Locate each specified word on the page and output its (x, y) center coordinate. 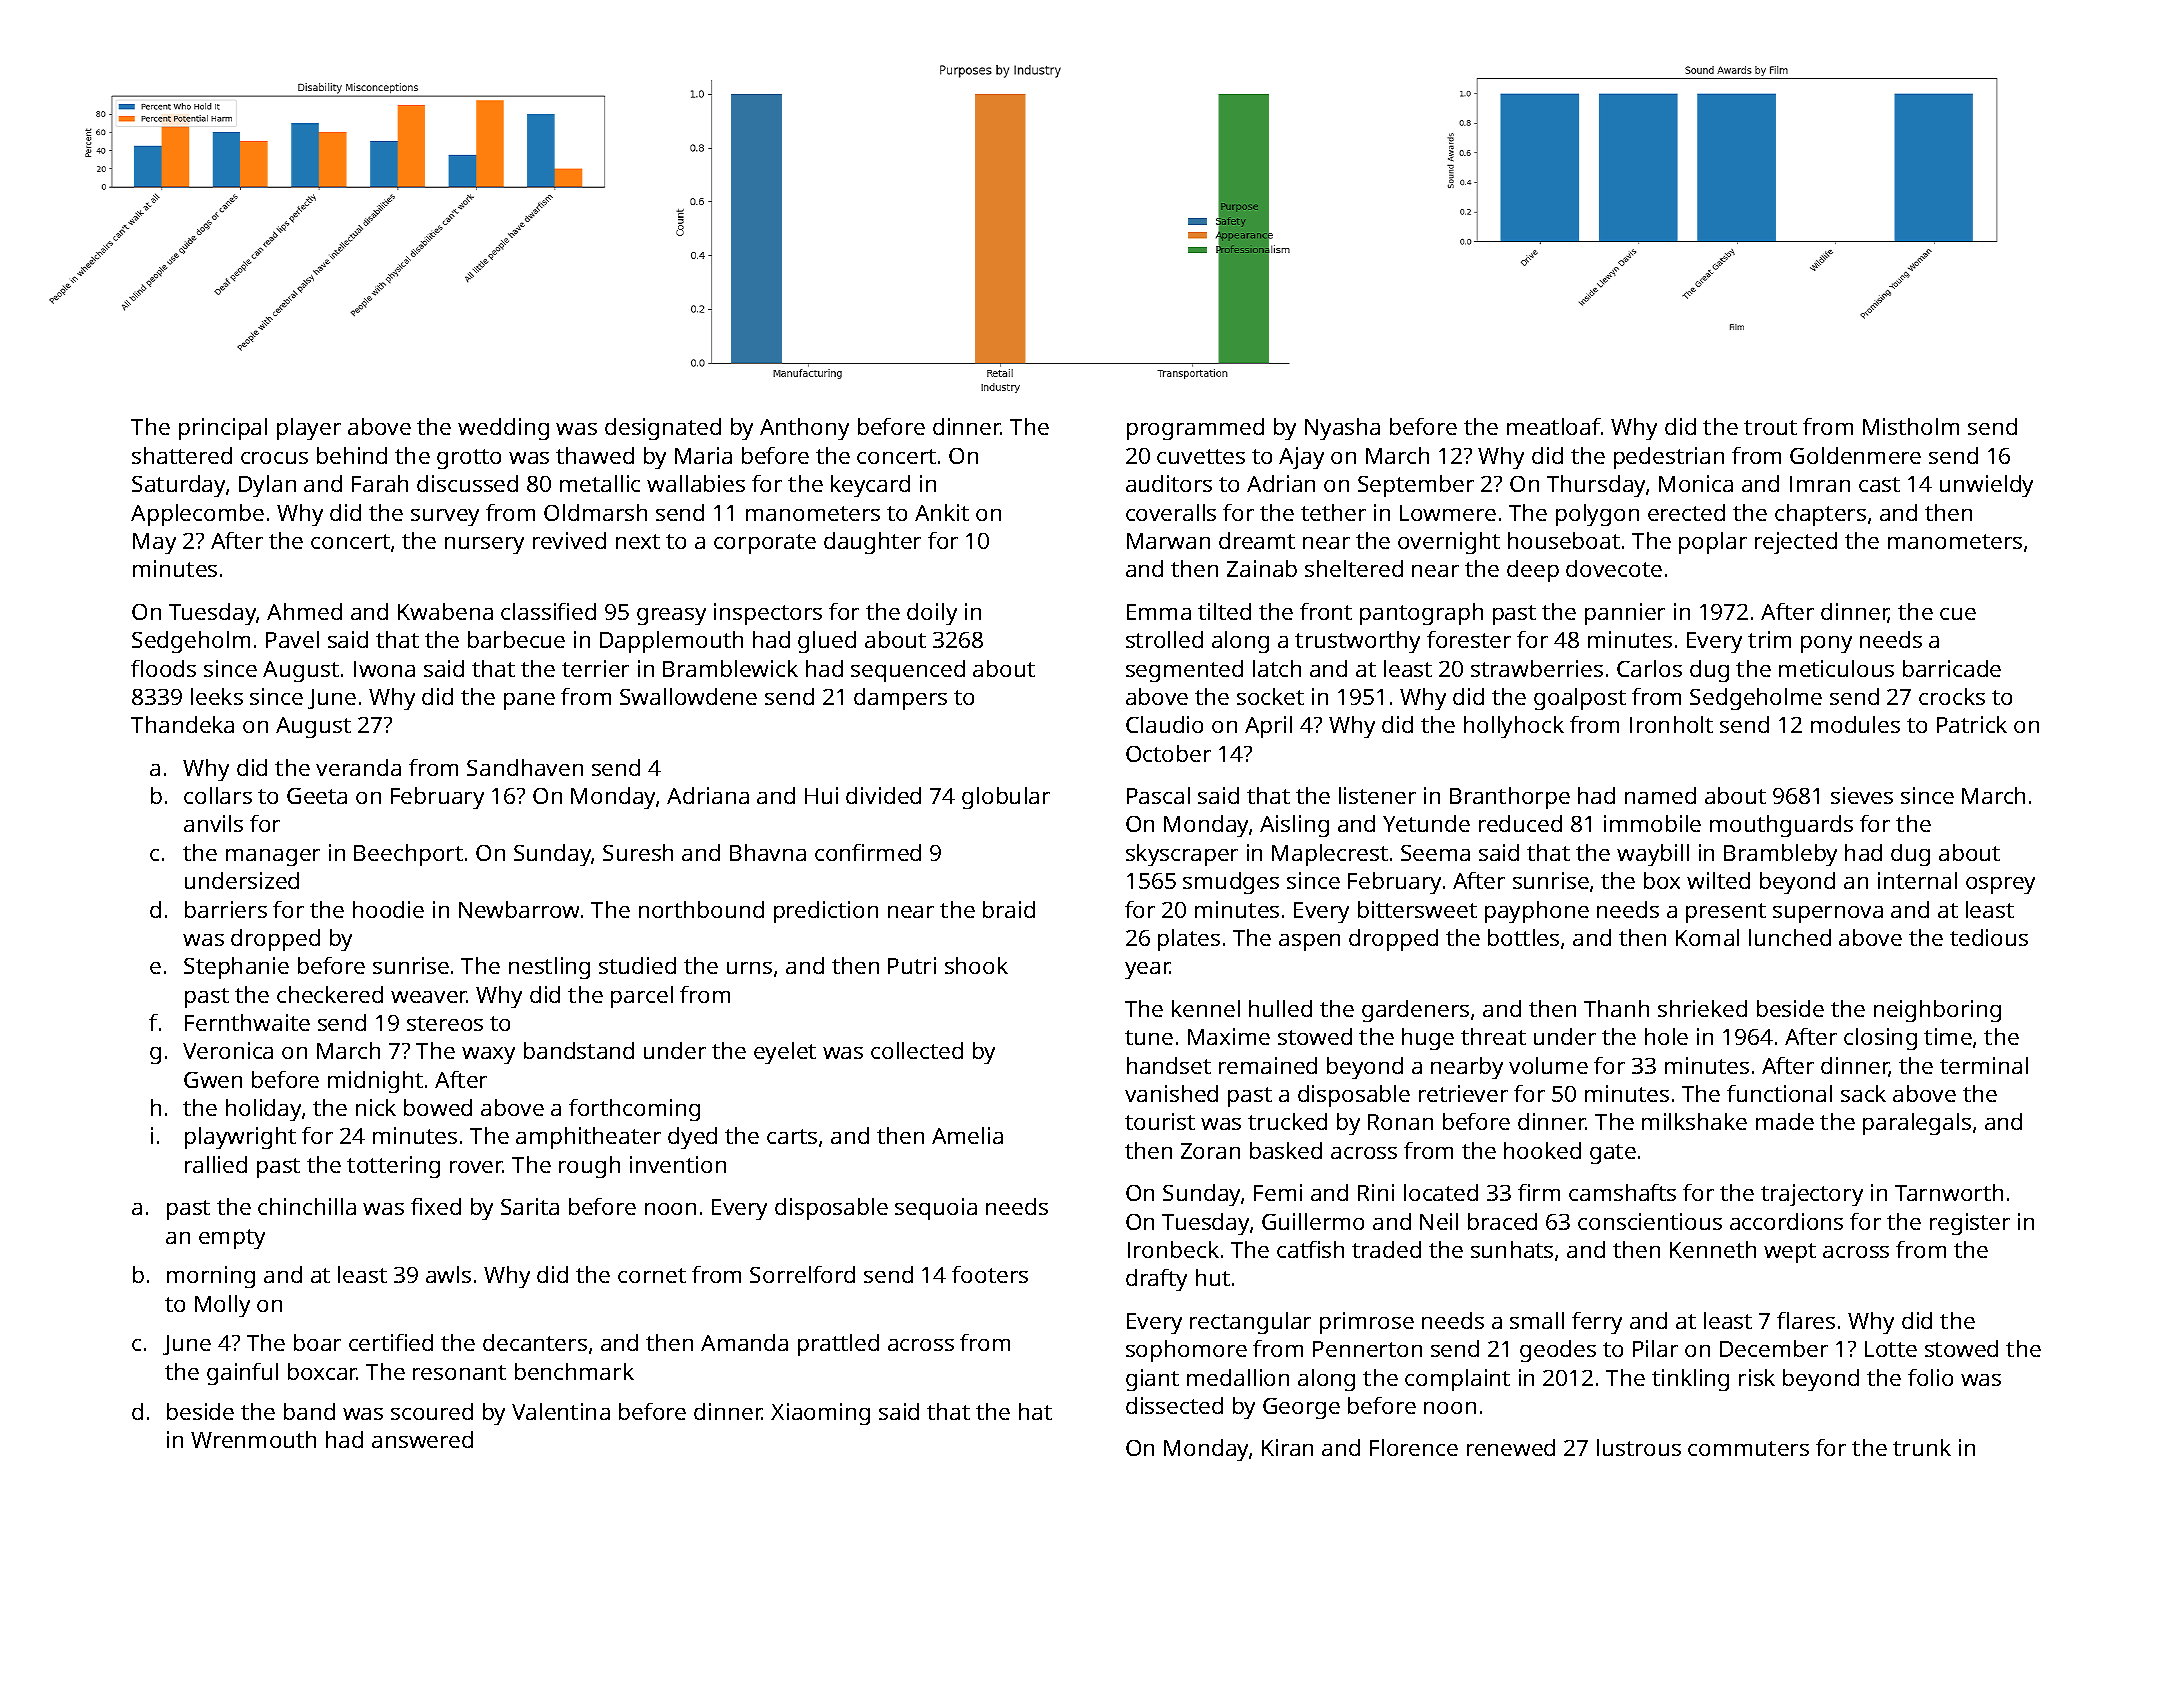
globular (1006, 798)
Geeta (317, 796)
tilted (1224, 611)
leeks (217, 696)
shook (976, 965)
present (1726, 913)
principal (223, 429)
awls (448, 1274)
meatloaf (1554, 426)
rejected (1796, 543)
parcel (642, 997)
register (1970, 1224)
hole (1666, 1036)
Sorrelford (802, 1274)
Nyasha (1342, 429)
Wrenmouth (253, 1439)
